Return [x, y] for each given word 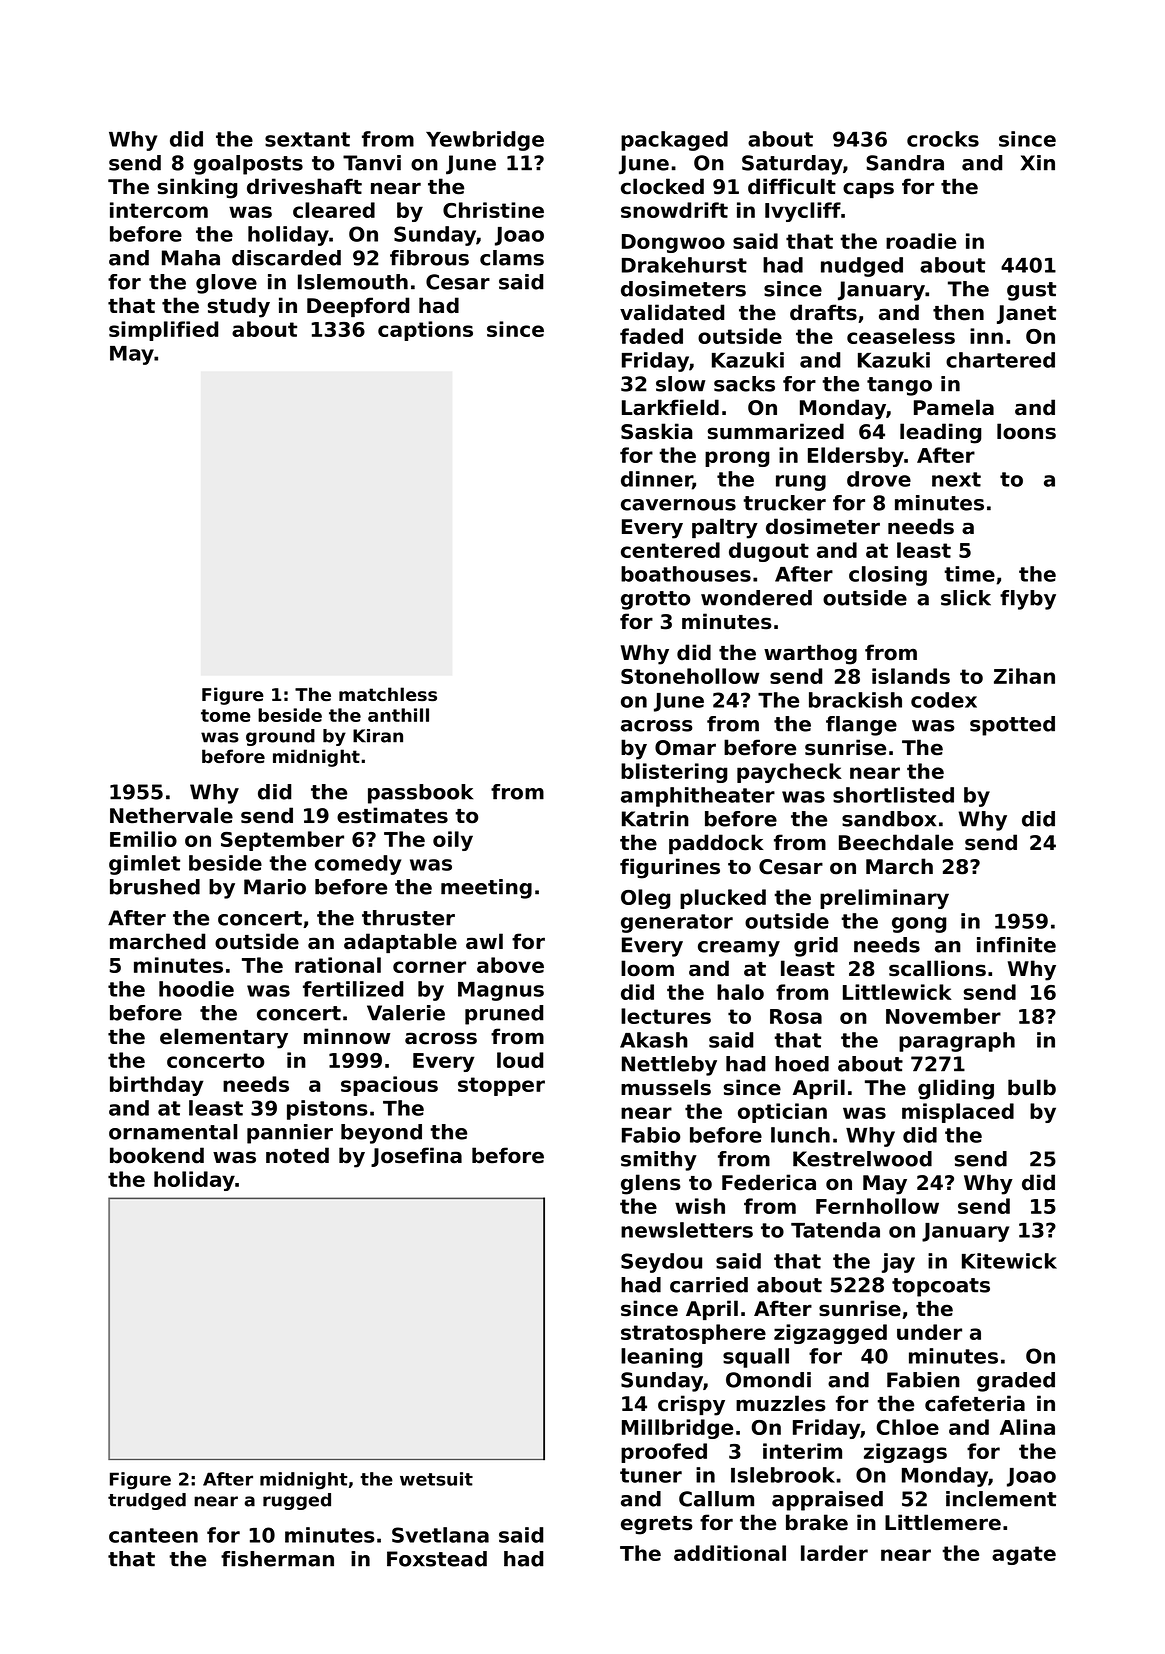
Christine [493, 210]
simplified [163, 331]
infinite [1016, 945]
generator [677, 923]
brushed [155, 887]
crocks [943, 139]
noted [297, 1155]
